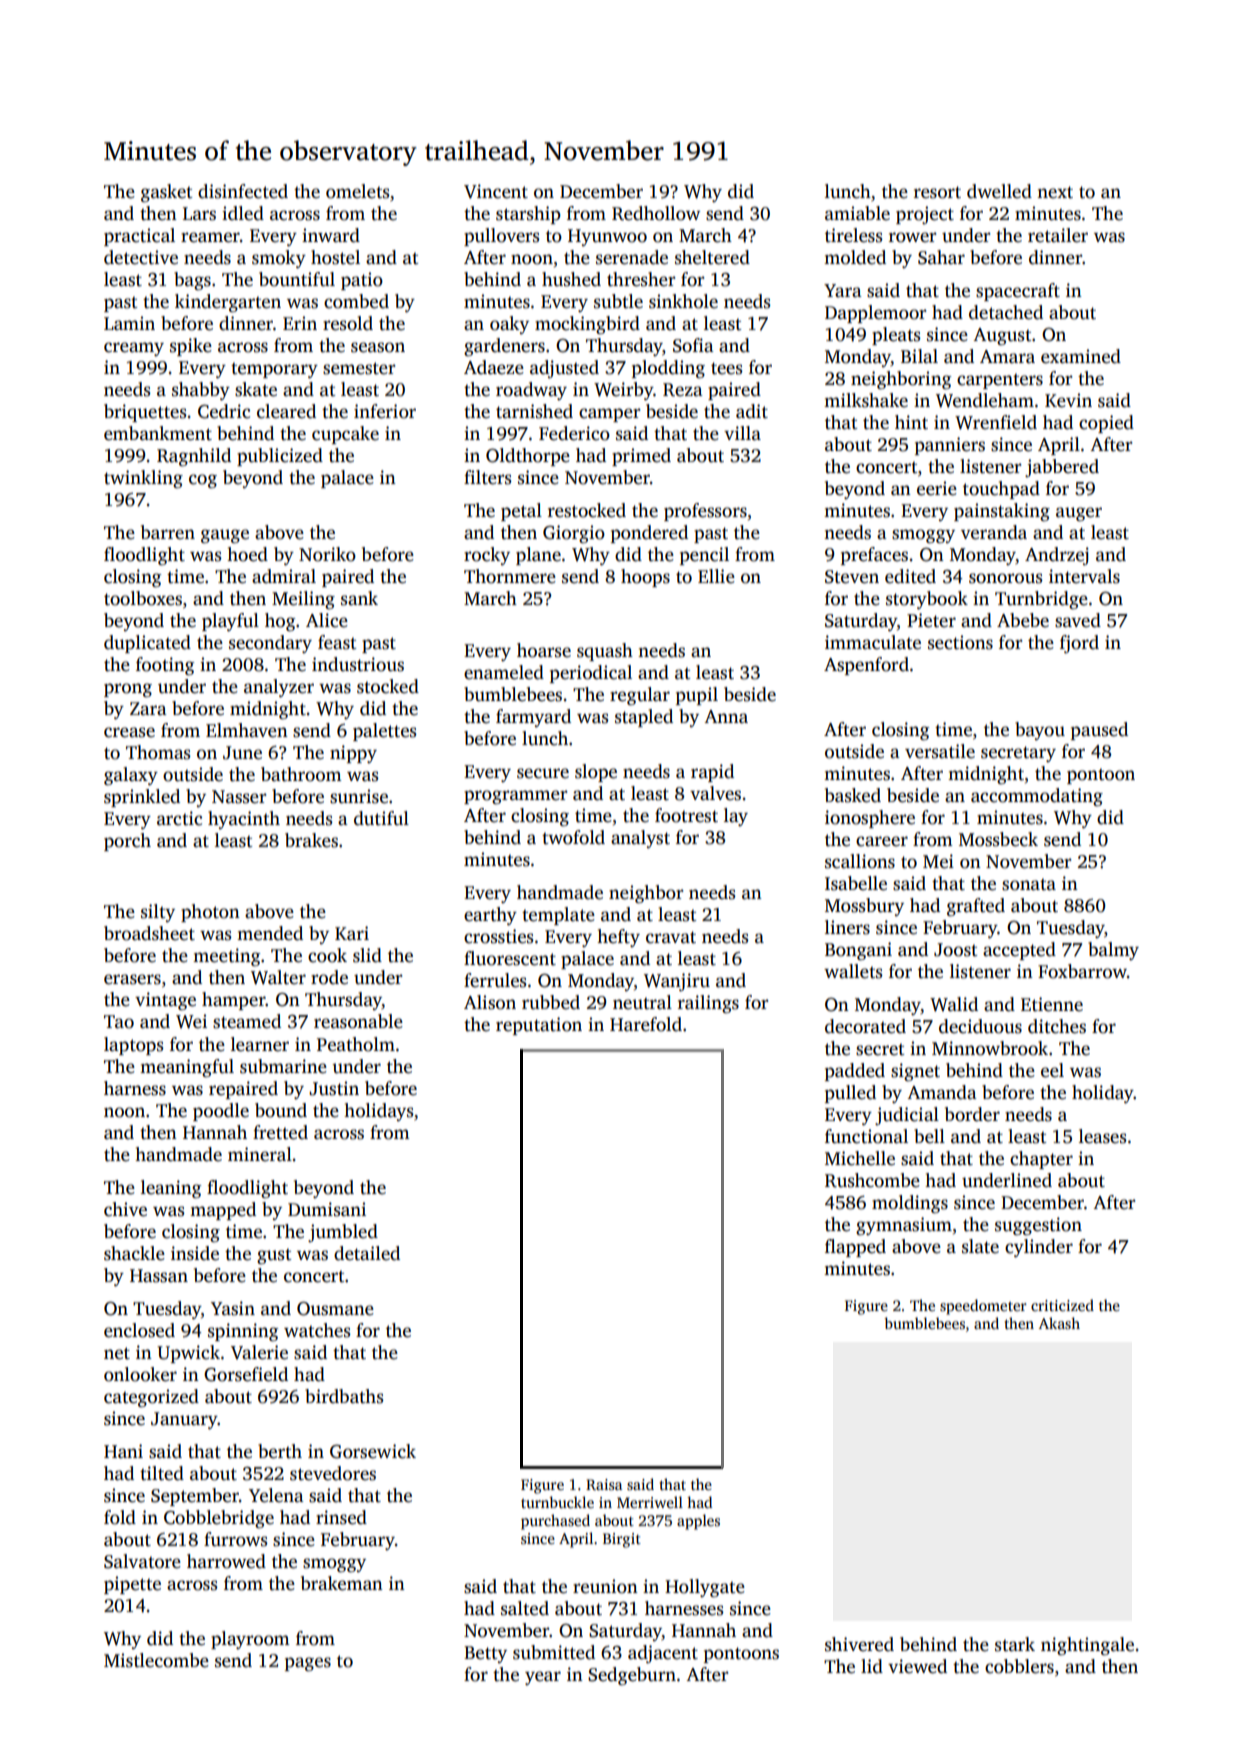 This image has height=1760, width=1244. Describe the element at coordinates (1059, 1323) in the image. I see `Akash` at that location.
